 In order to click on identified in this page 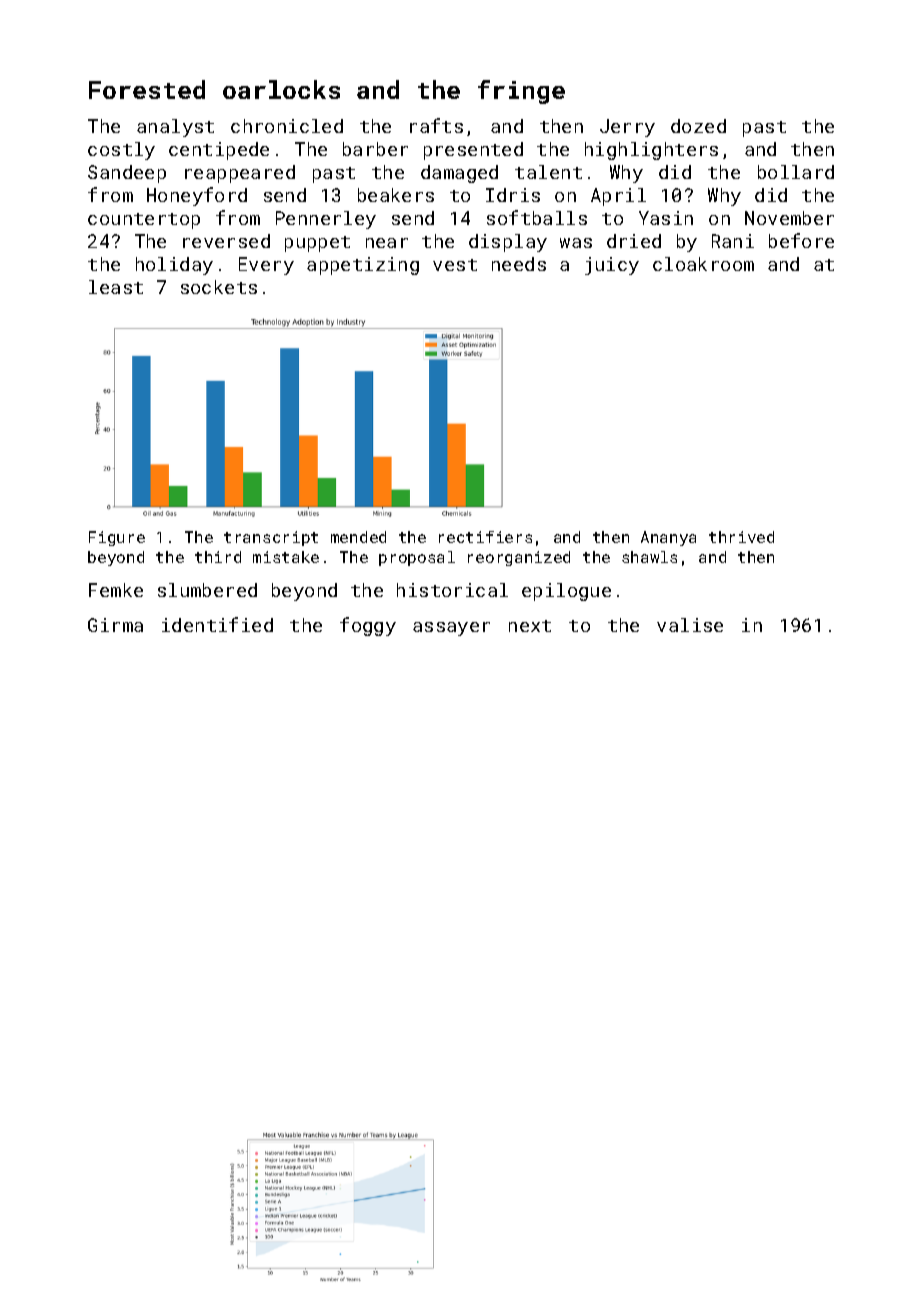, I will do `click(217, 624)`.
